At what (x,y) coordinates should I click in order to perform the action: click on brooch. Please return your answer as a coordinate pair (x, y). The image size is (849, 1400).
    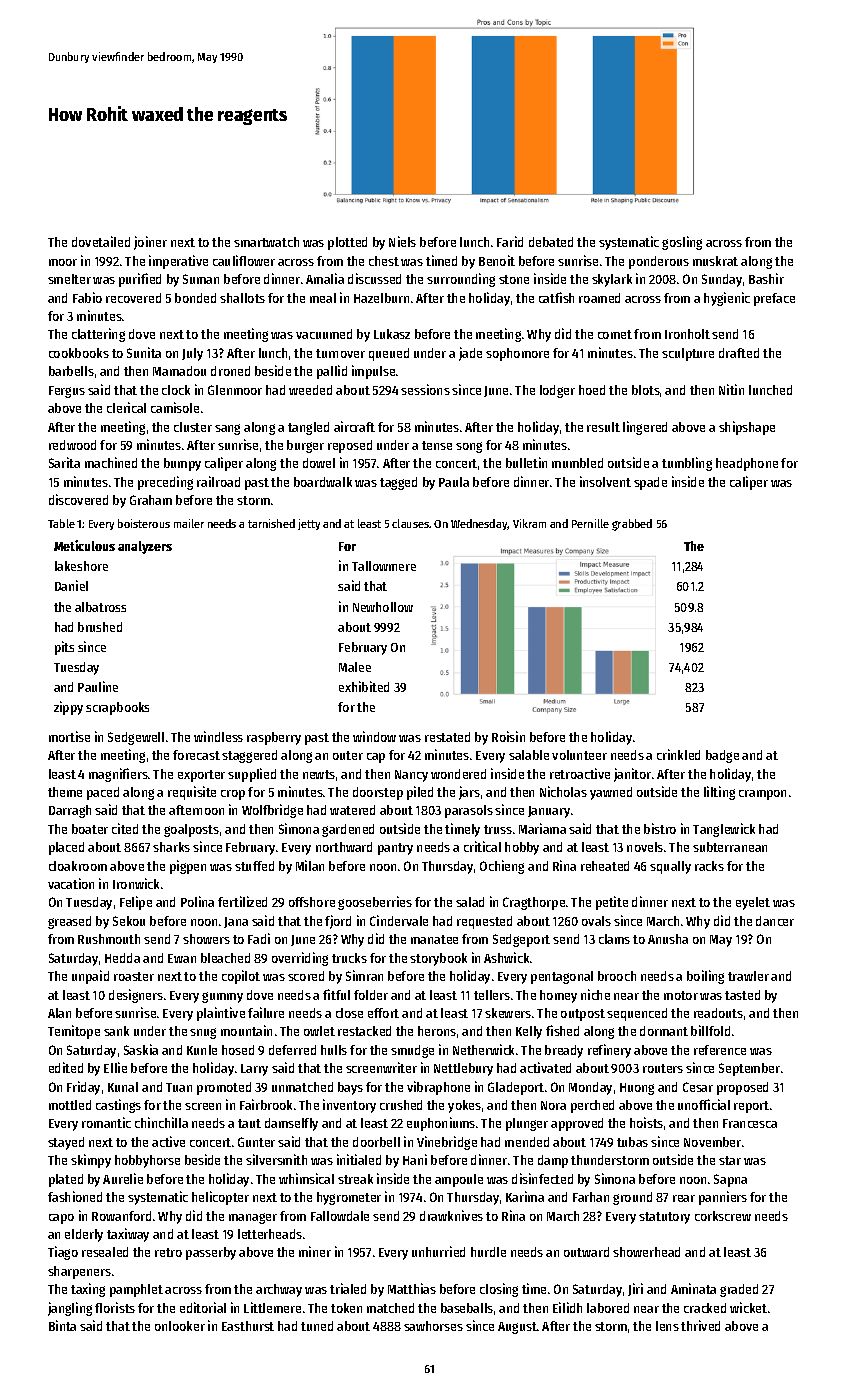
    Looking at the image, I should click on (617, 976).
